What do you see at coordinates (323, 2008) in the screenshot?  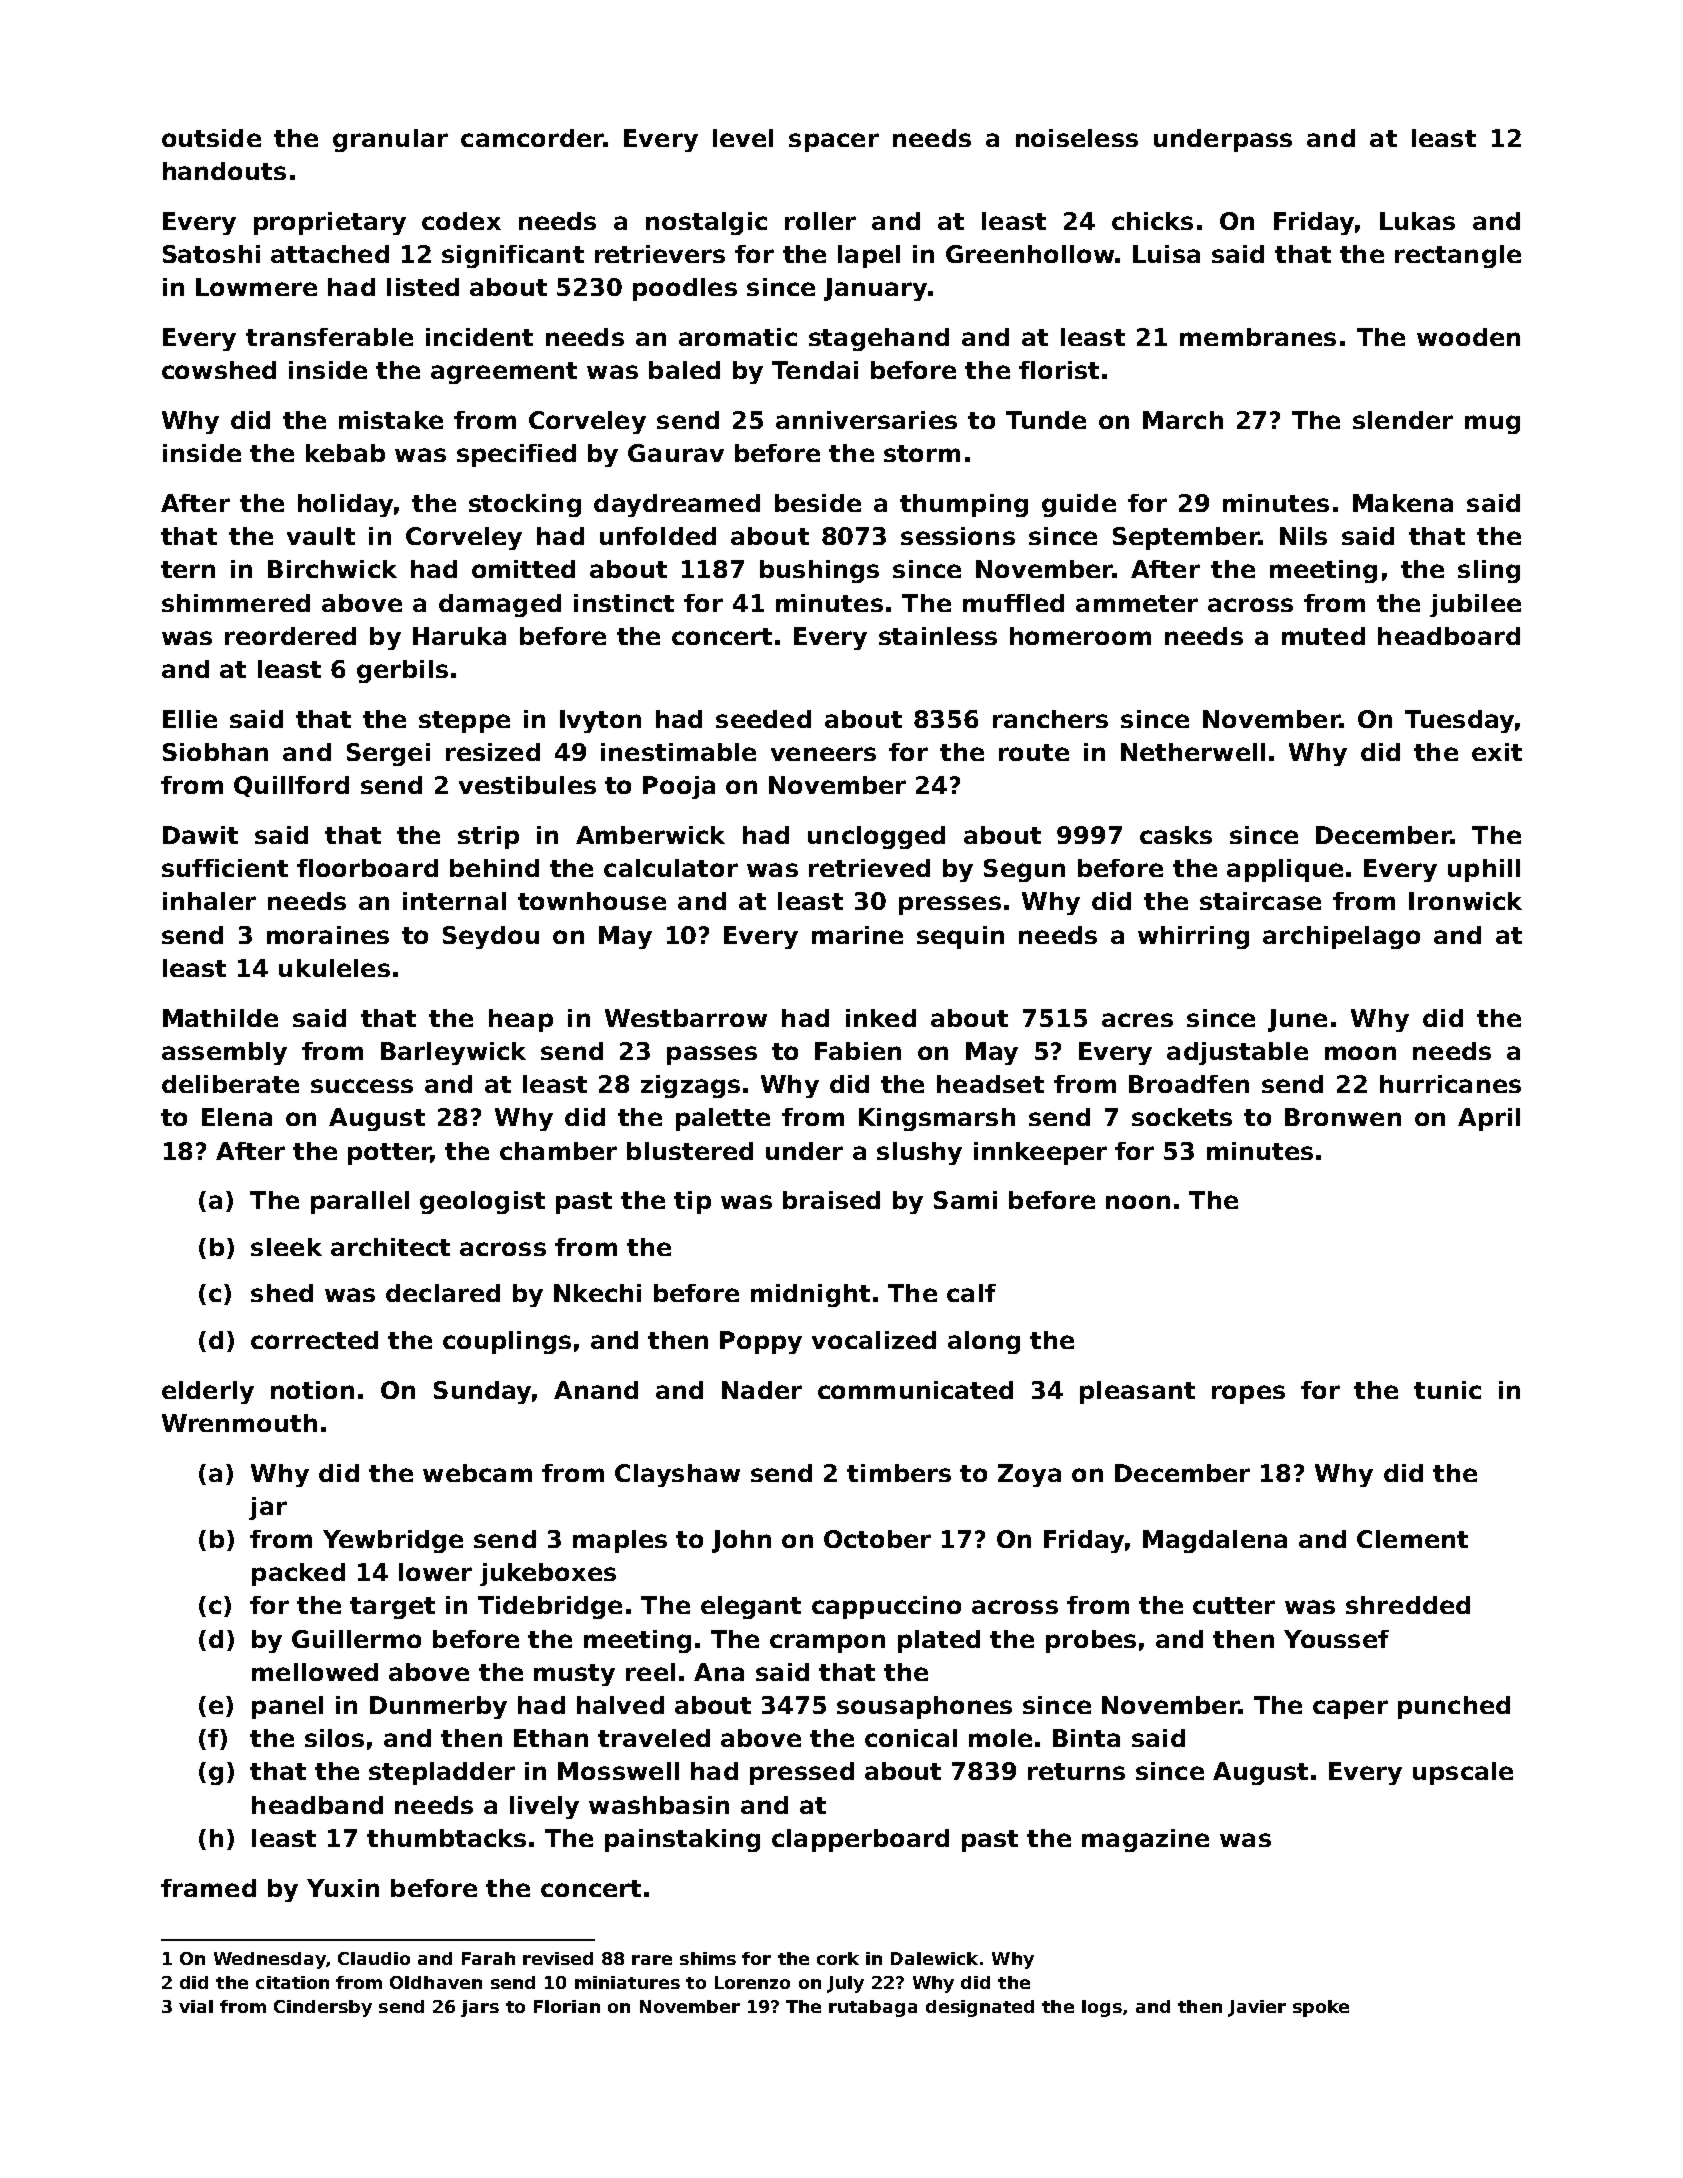 I see `Cindersby` at bounding box center [323, 2008].
